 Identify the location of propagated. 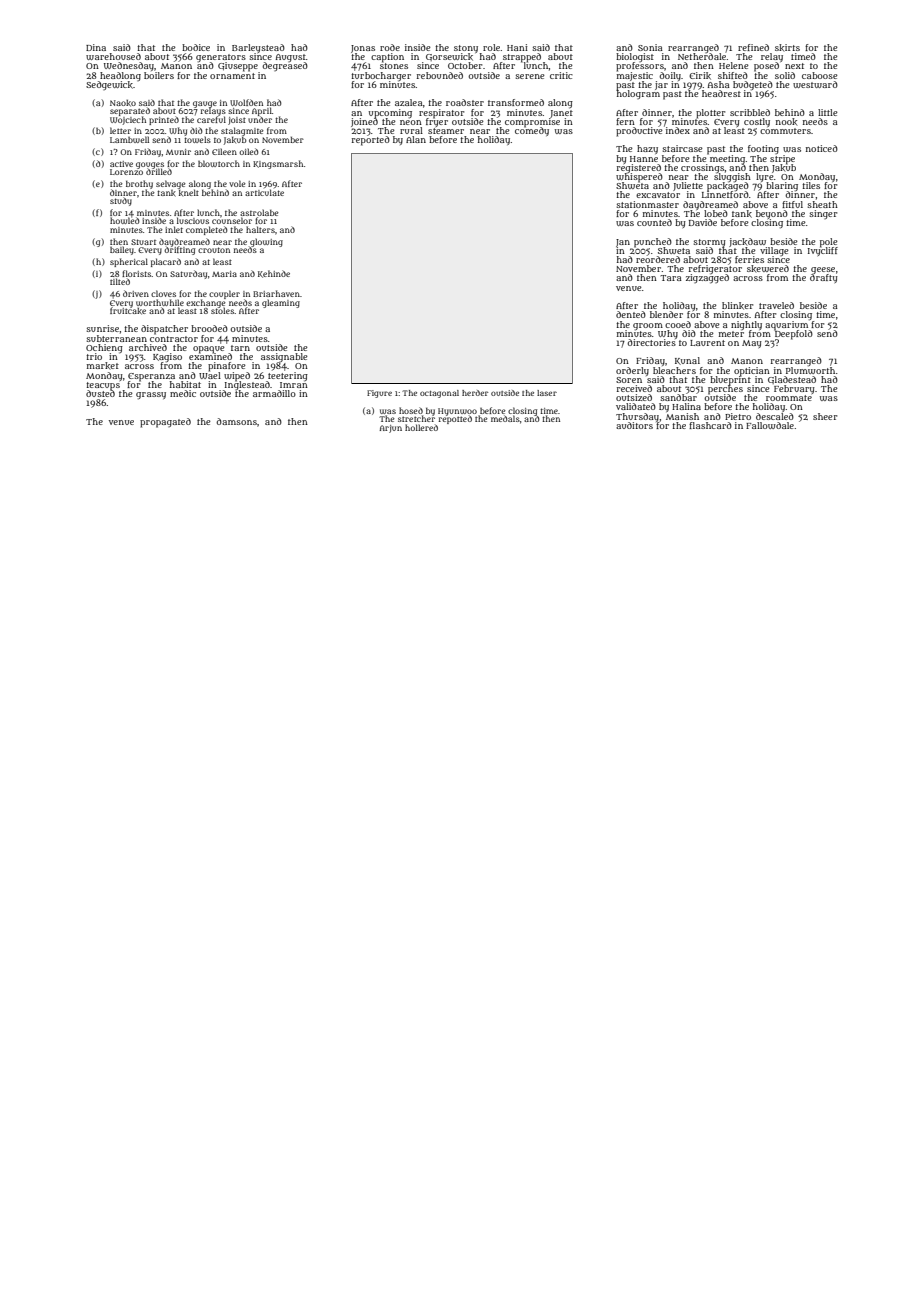
(165, 423).
